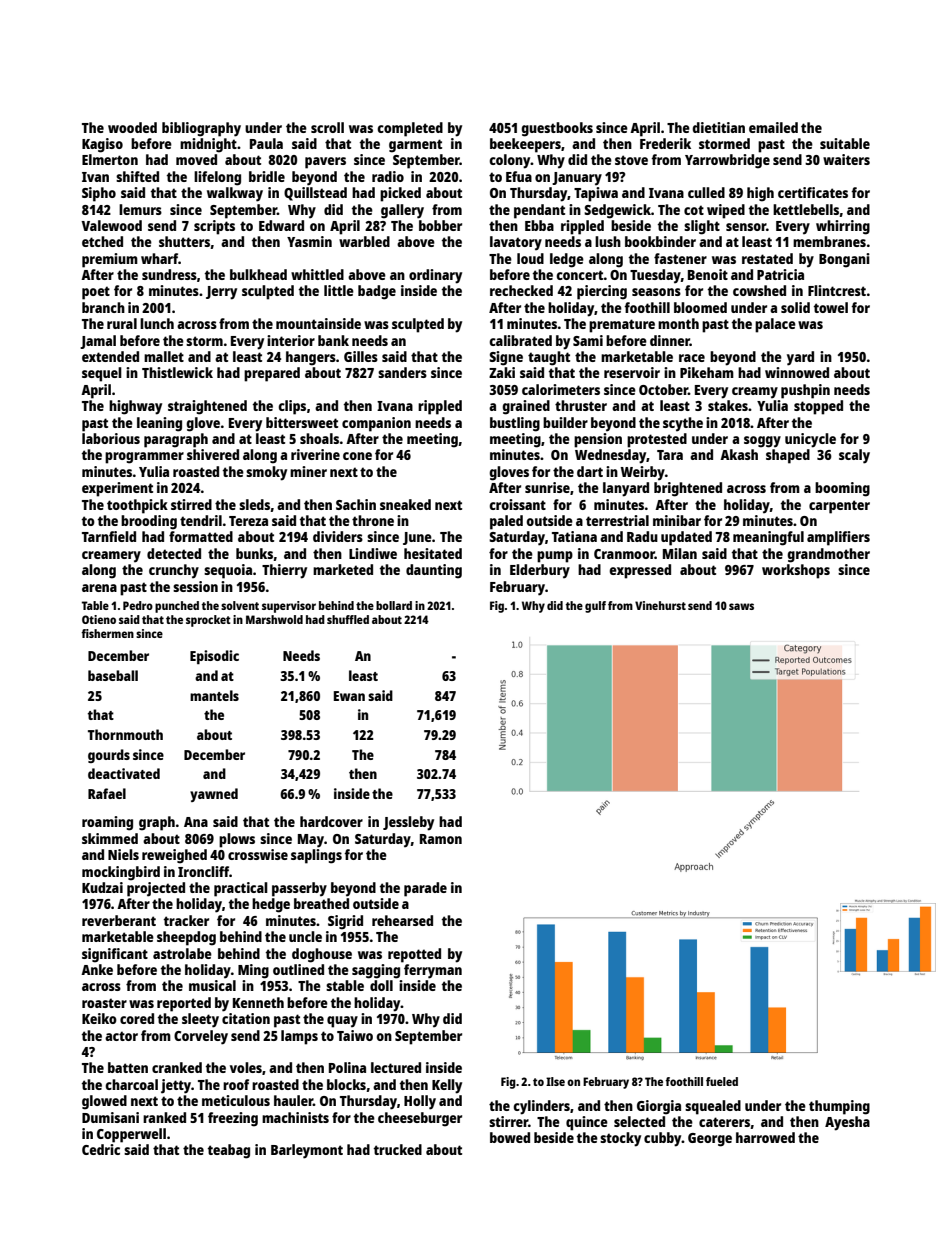  I want to click on completed, so click(410, 129).
